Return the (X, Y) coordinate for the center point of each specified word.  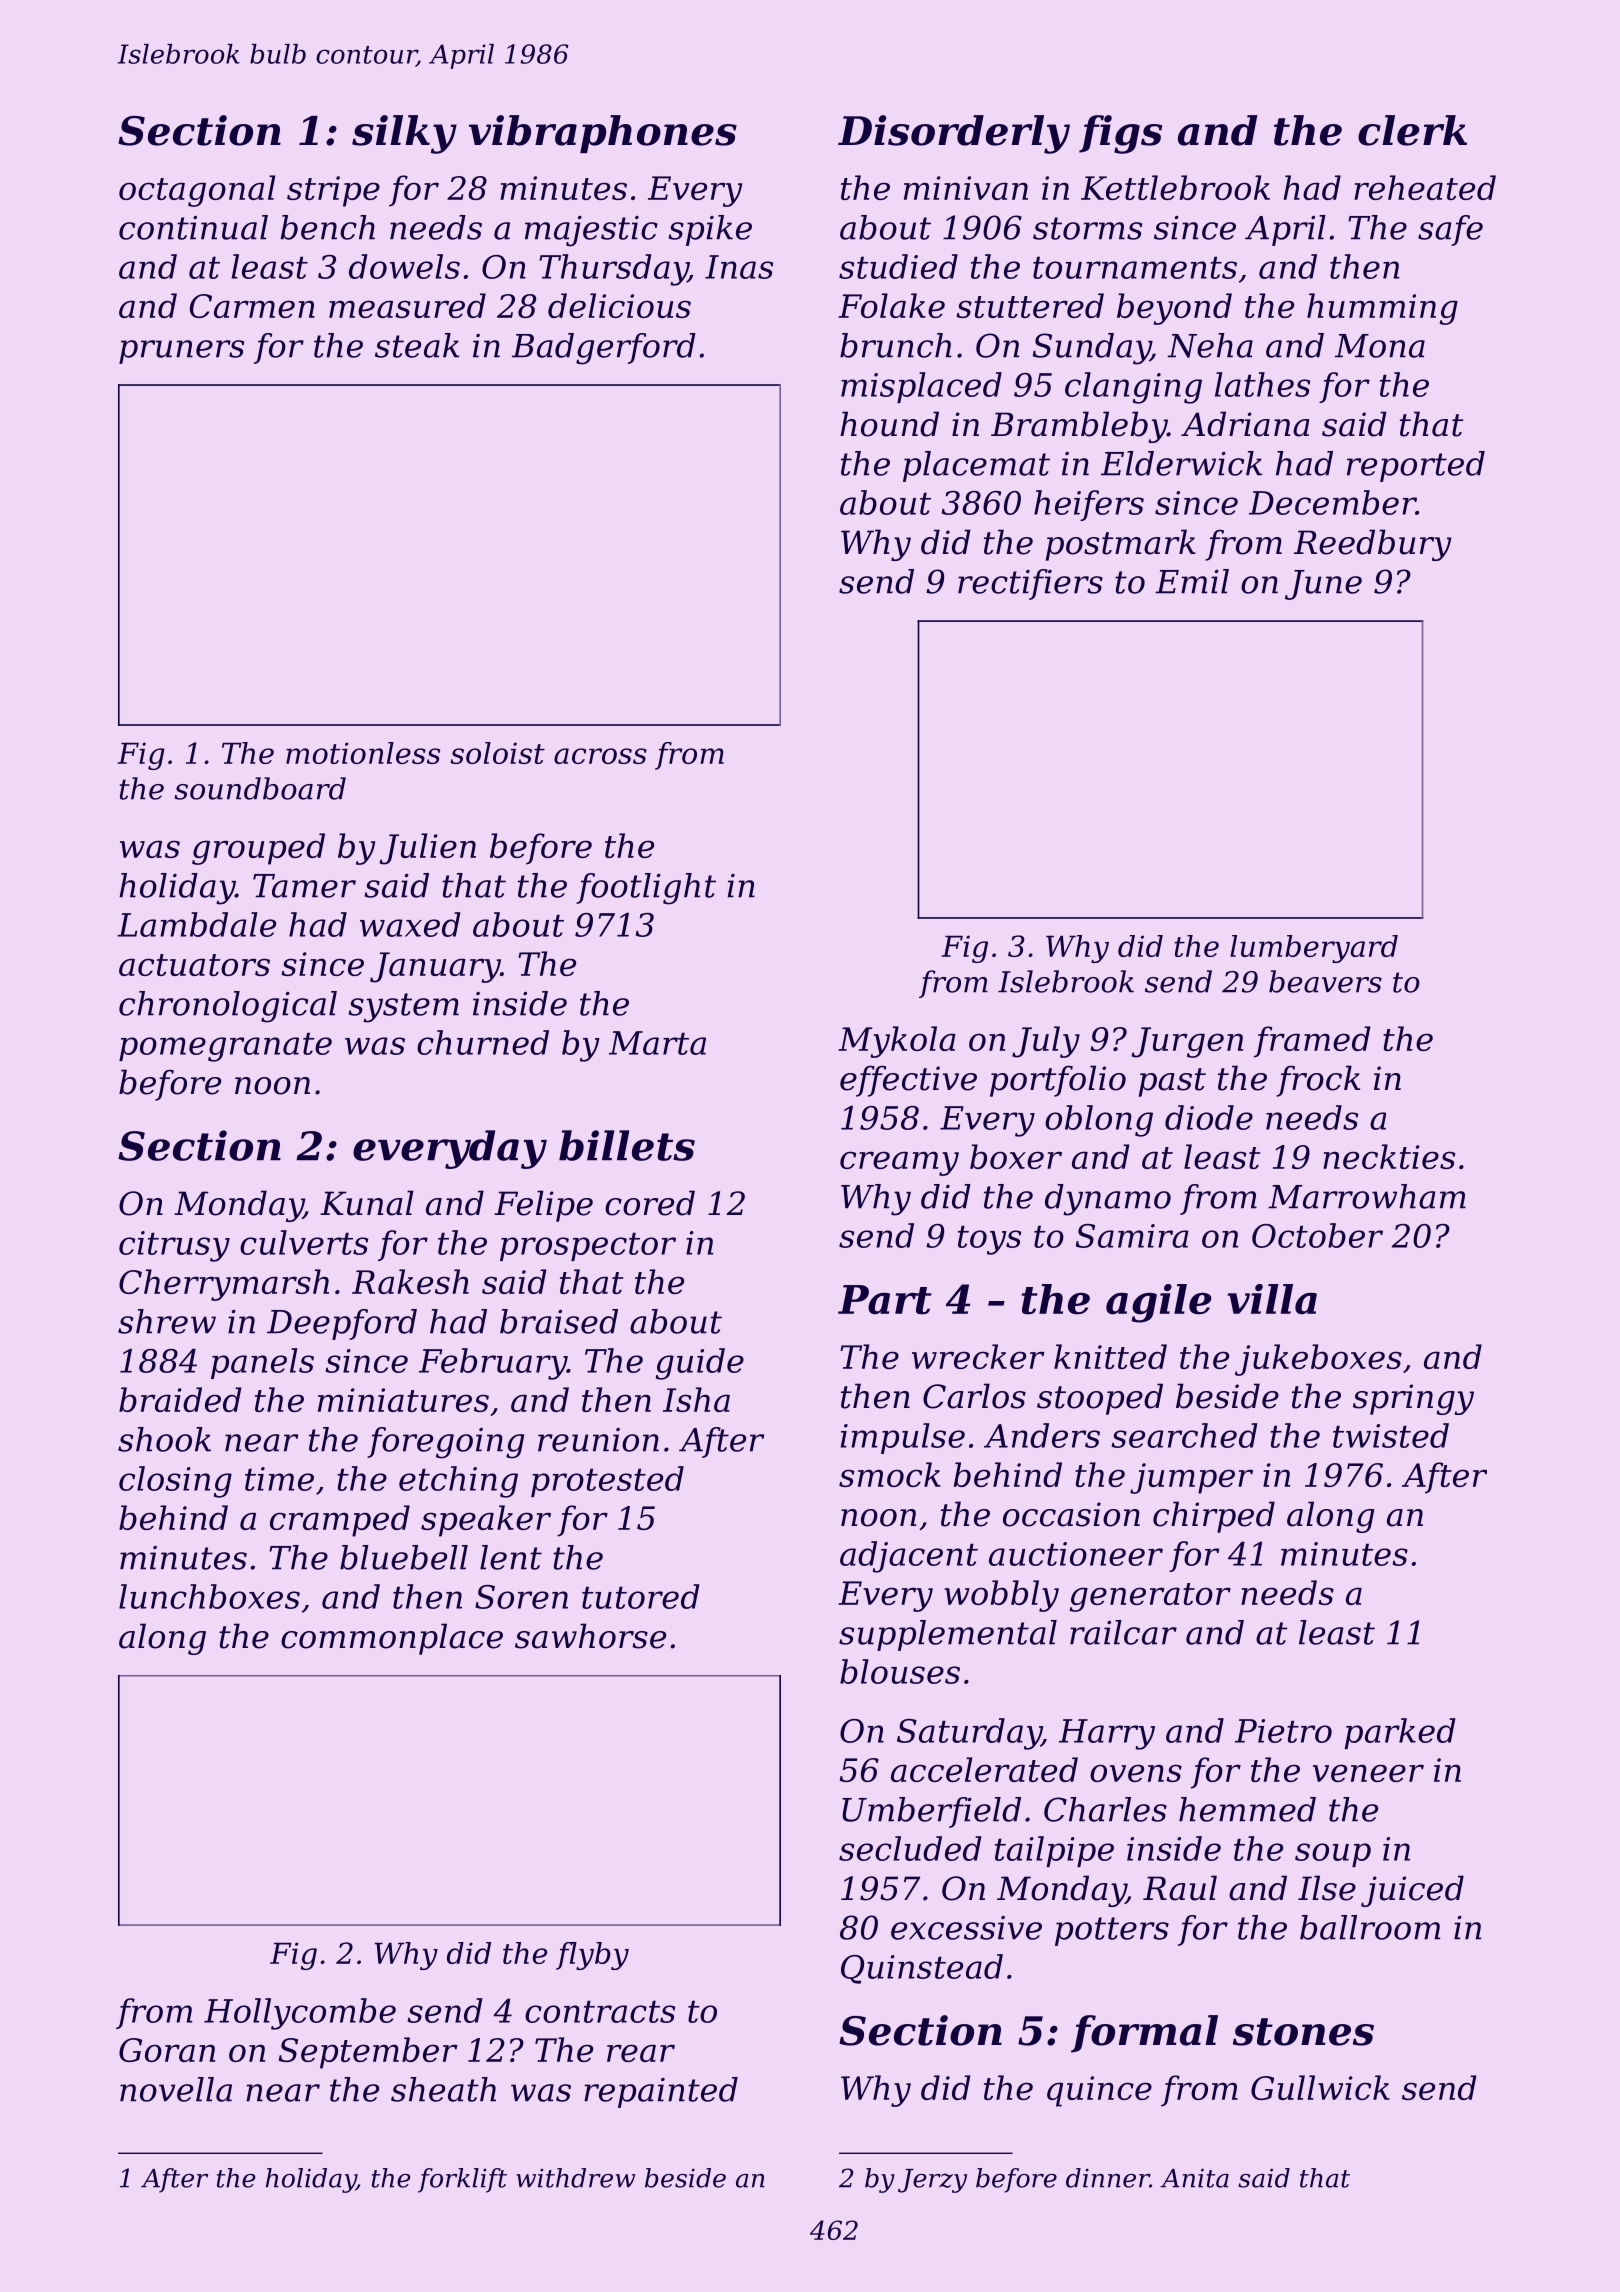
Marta (657, 1043)
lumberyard (1314, 949)
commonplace (392, 1639)
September (368, 2053)
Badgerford (604, 349)
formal (1144, 2034)
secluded (910, 1848)
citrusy (174, 1246)
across (600, 756)
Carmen (252, 306)
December (1332, 502)
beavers (1325, 981)
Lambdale (196, 924)
